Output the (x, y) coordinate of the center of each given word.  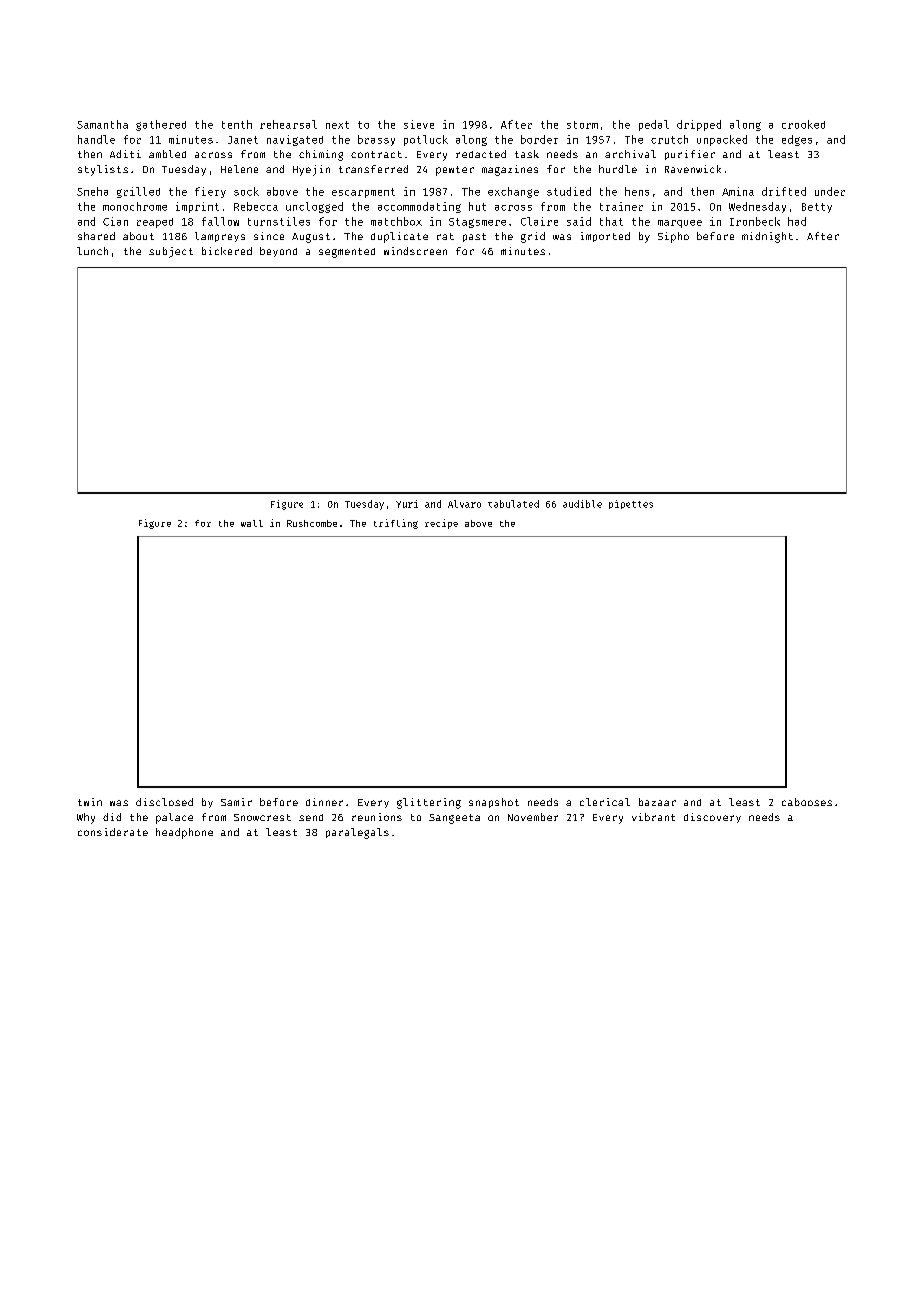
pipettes (631, 504)
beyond (278, 252)
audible (582, 504)
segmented (347, 253)
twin (90, 802)
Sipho (673, 237)
